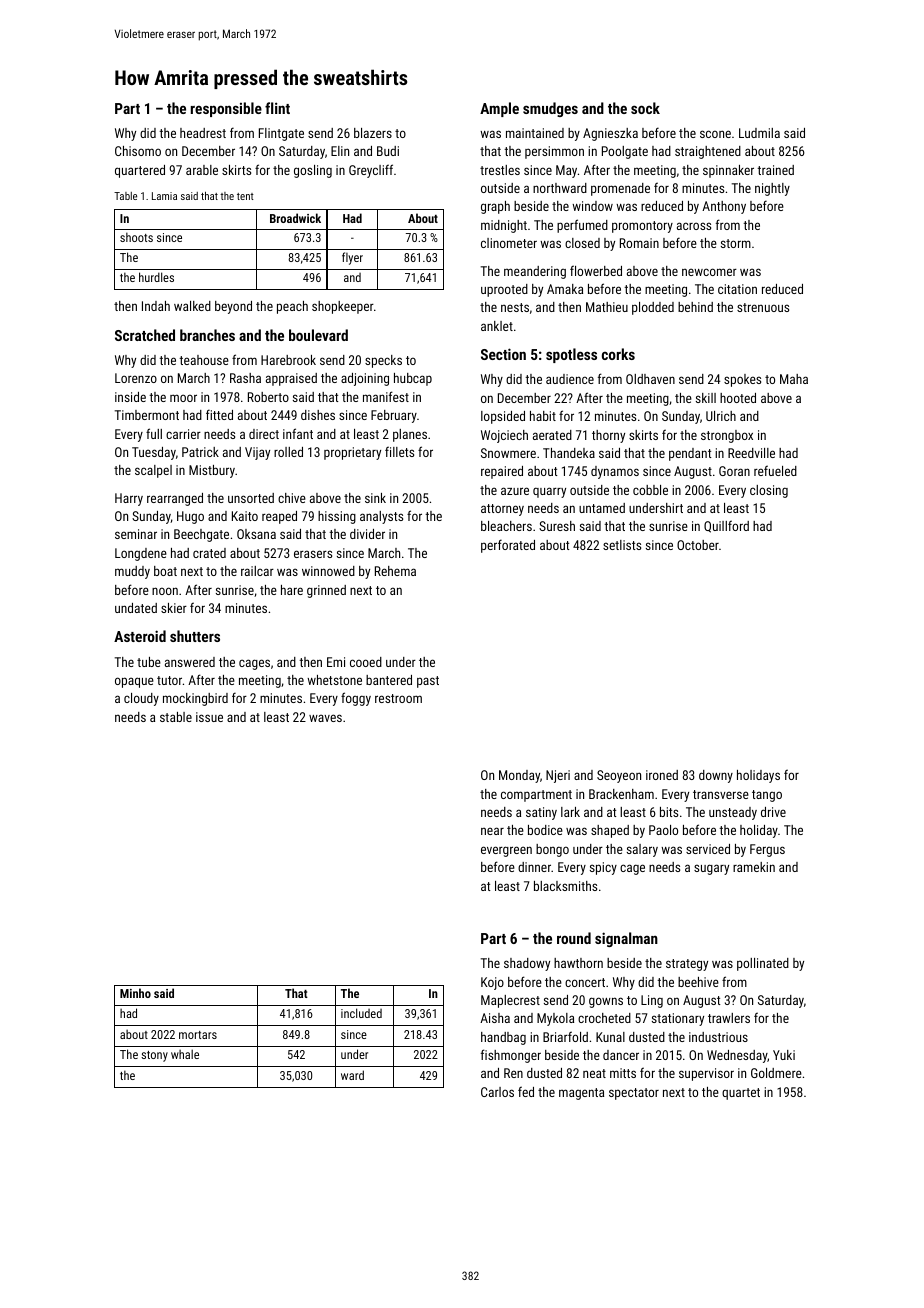 The image size is (924, 1308). What do you see at coordinates (759, 133) in the image?
I see `Ludmila` at bounding box center [759, 133].
